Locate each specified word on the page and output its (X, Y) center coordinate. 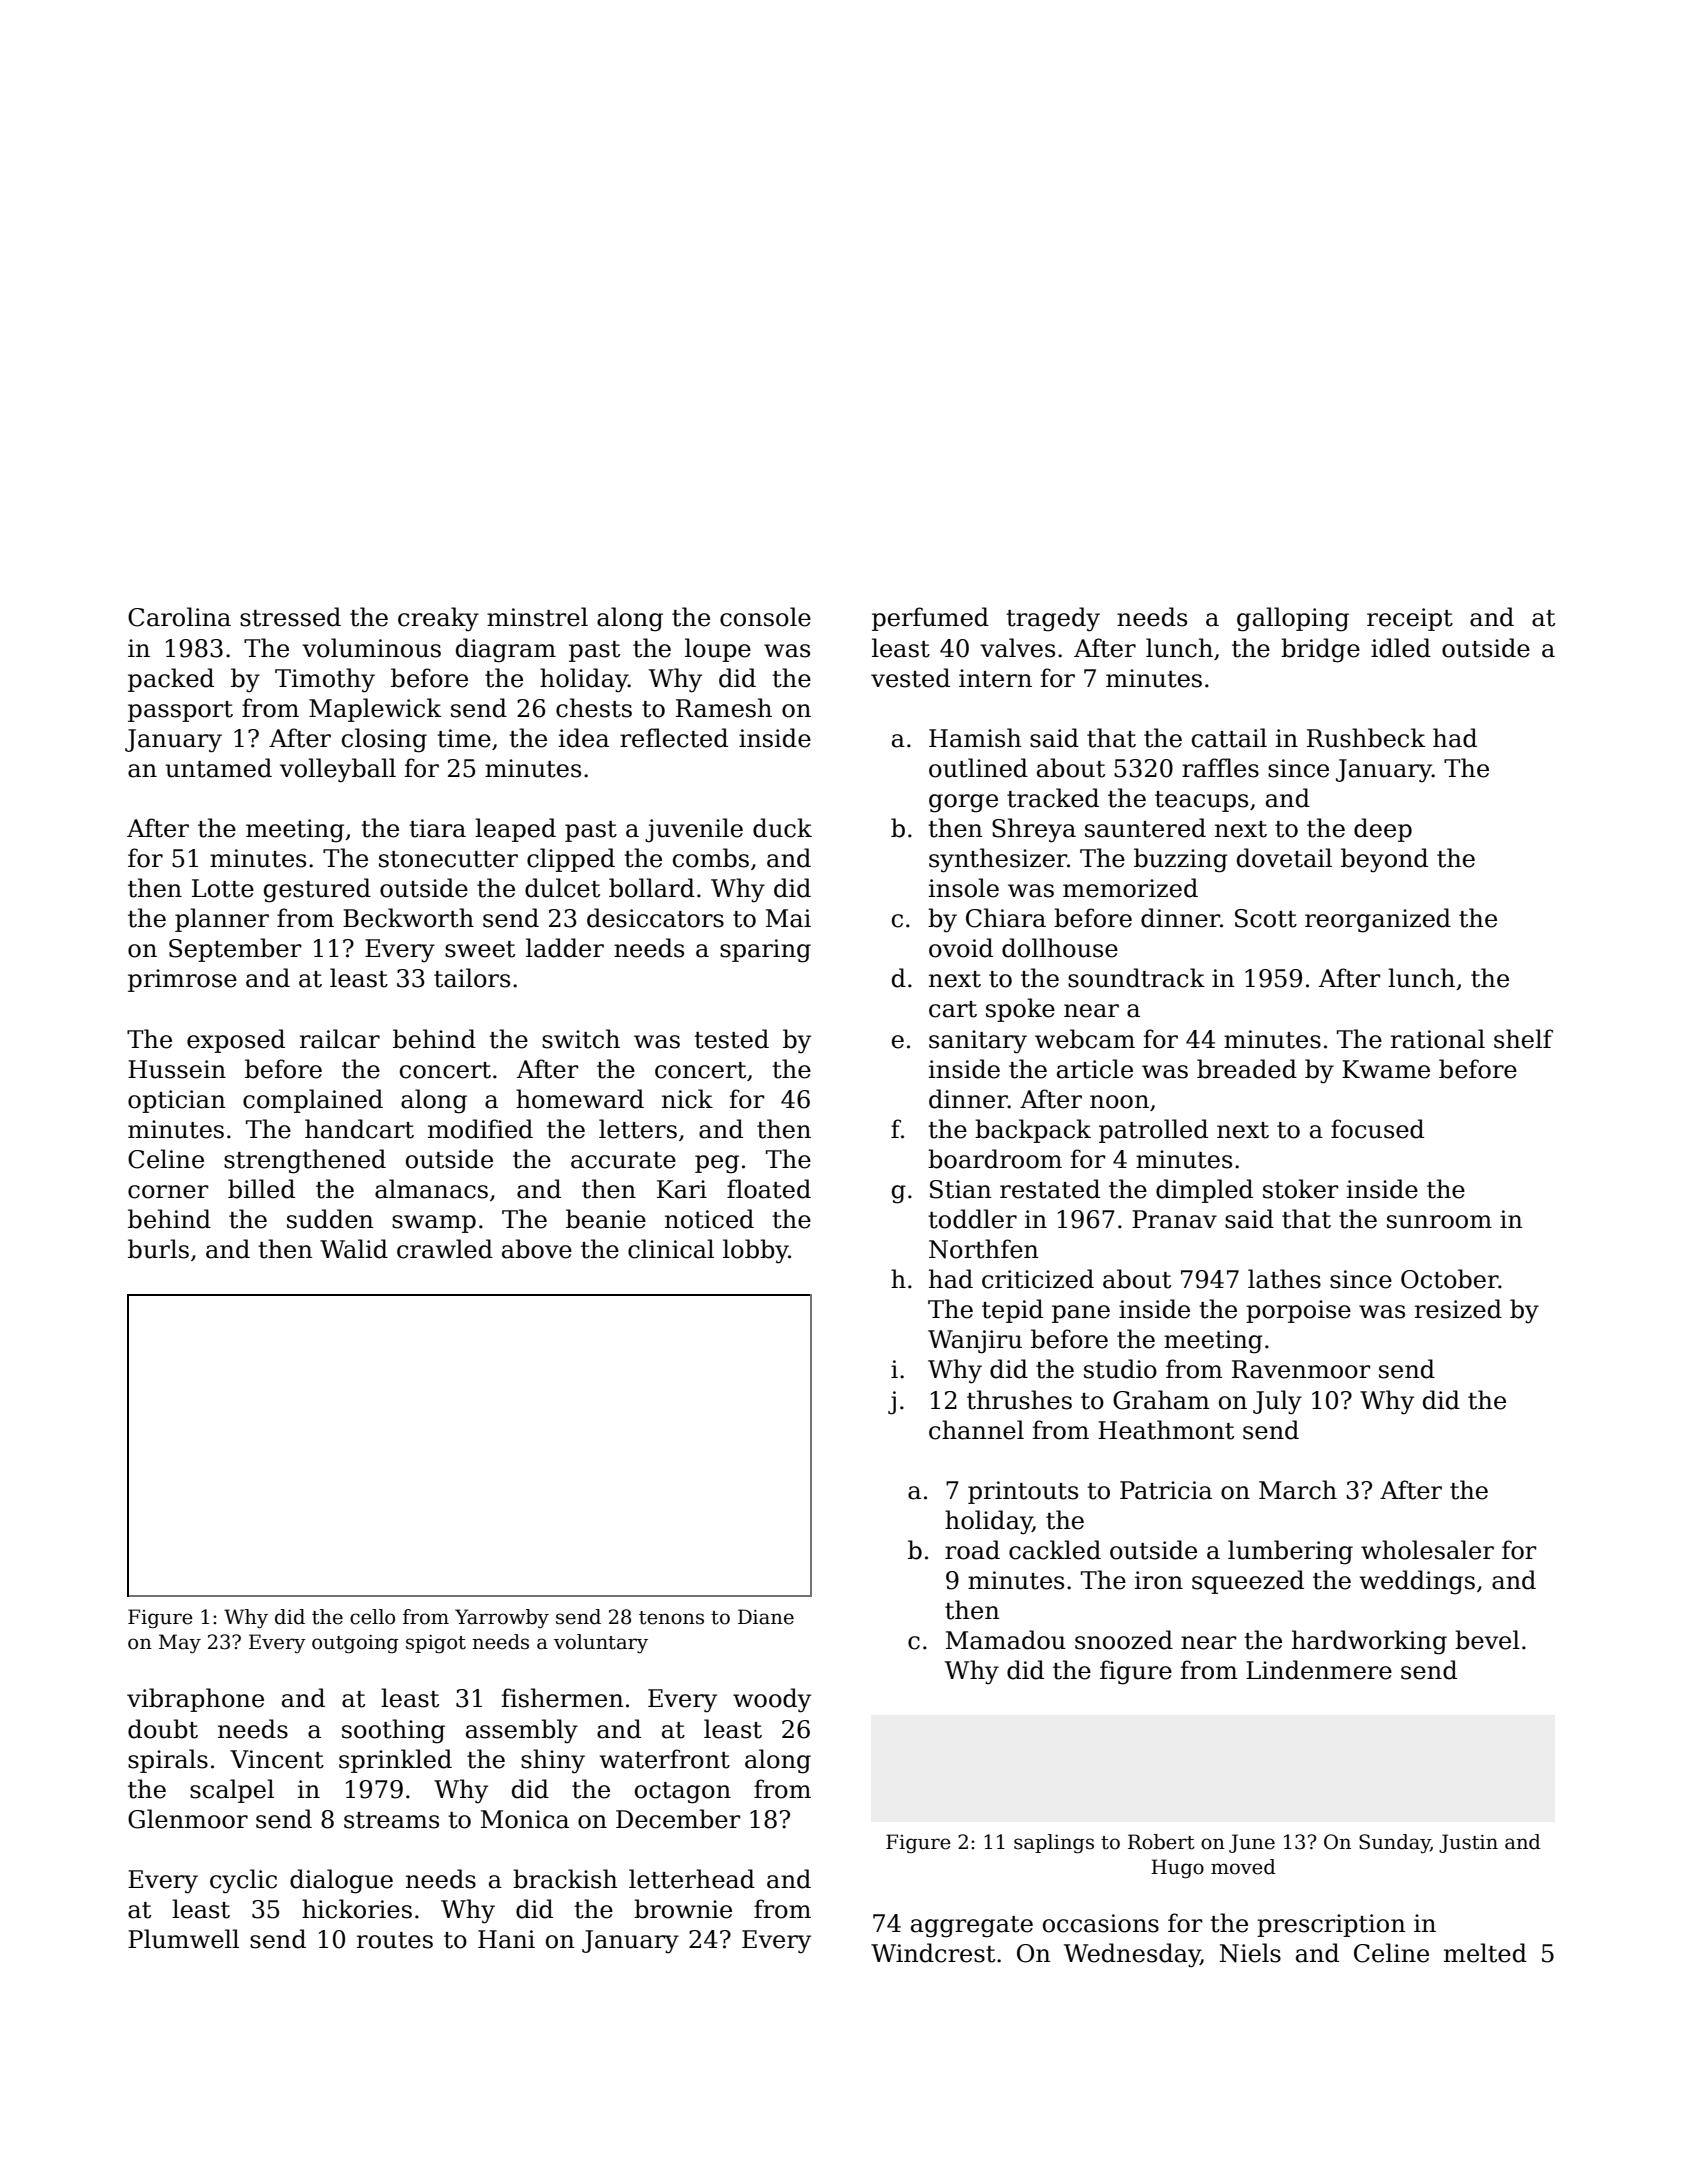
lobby (756, 1251)
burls (158, 1249)
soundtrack (1136, 978)
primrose (182, 980)
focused (1377, 1129)
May (180, 1644)
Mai (788, 918)
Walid (354, 1249)
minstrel (537, 617)
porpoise (1298, 1311)
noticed (709, 1219)
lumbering (1290, 1552)
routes (395, 1940)
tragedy (1053, 619)
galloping (1293, 619)
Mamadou (1006, 1640)
